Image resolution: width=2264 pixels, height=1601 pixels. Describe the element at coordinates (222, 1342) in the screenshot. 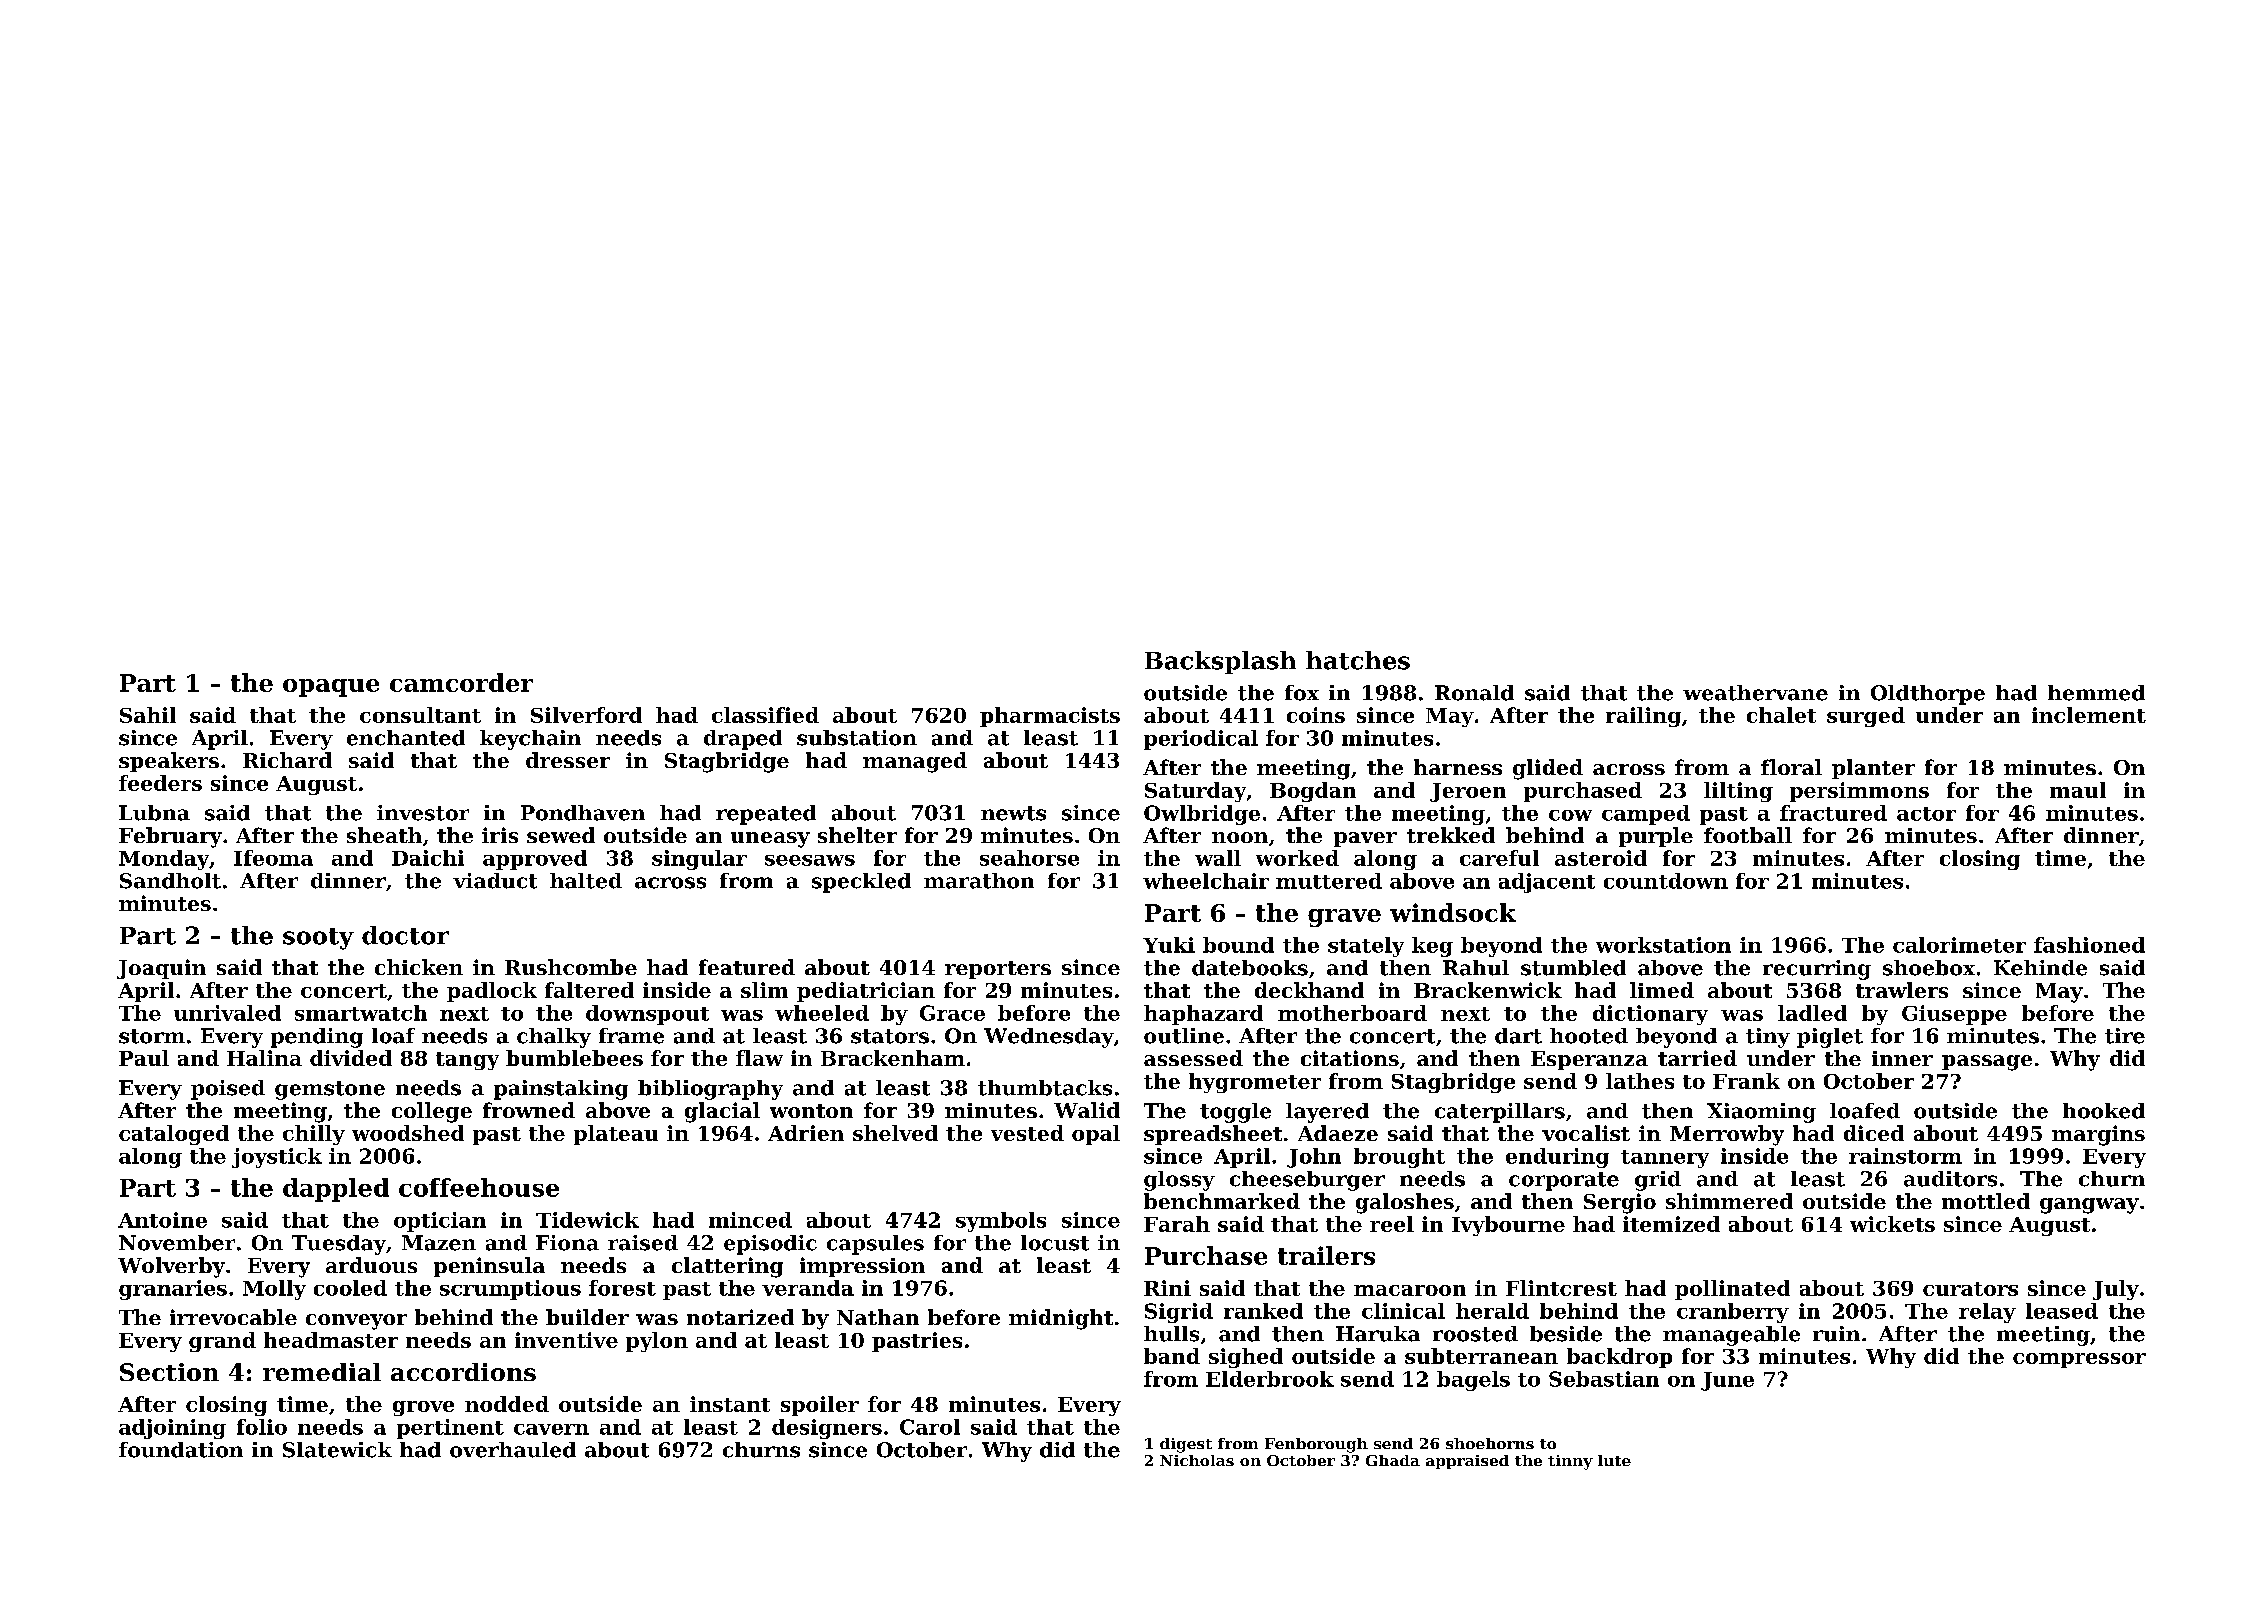

I see `grand` at that location.
